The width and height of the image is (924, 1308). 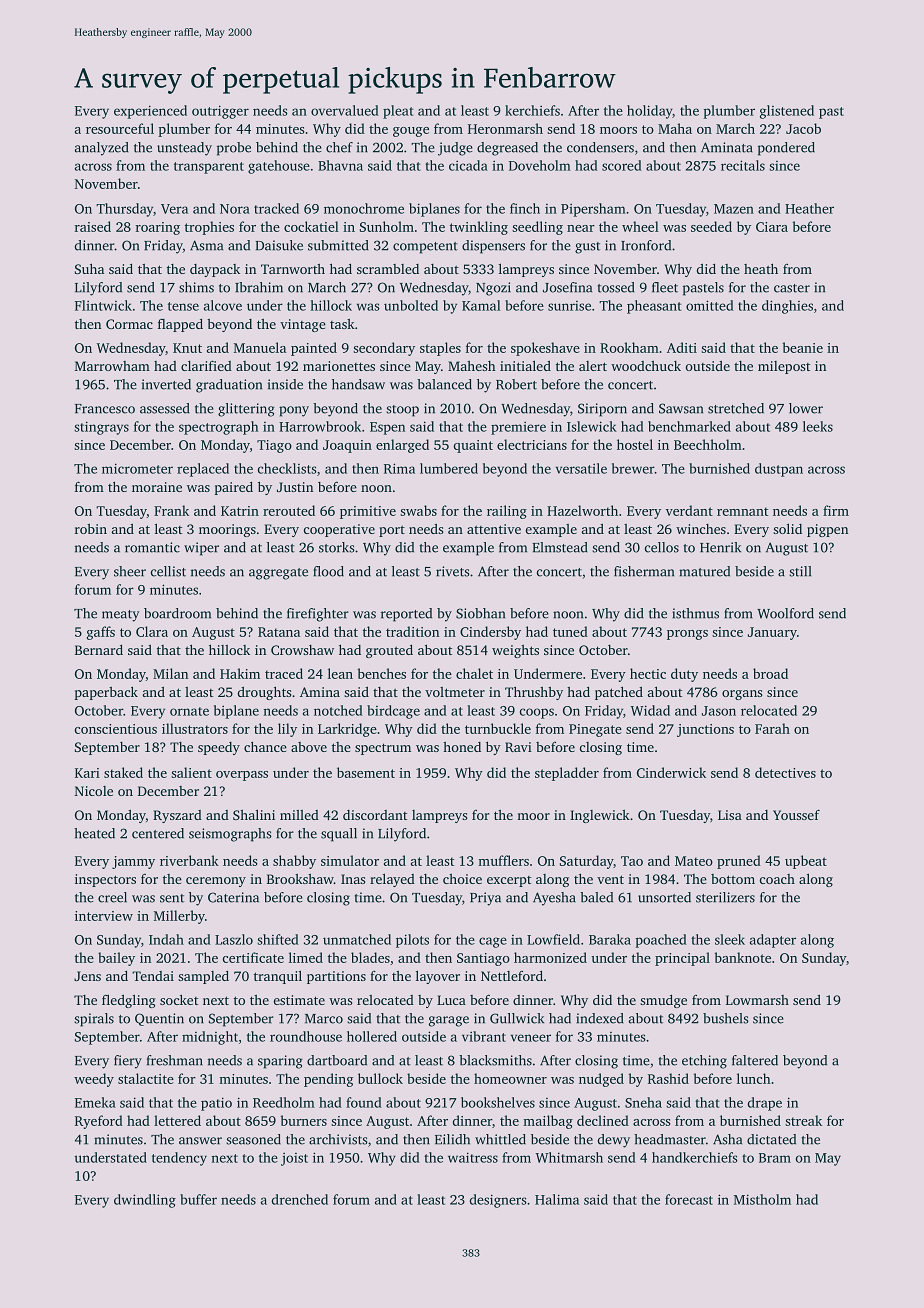 What do you see at coordinates (137, 468) in the image?
I see `micrometer` at bounding box center [137, 468].
